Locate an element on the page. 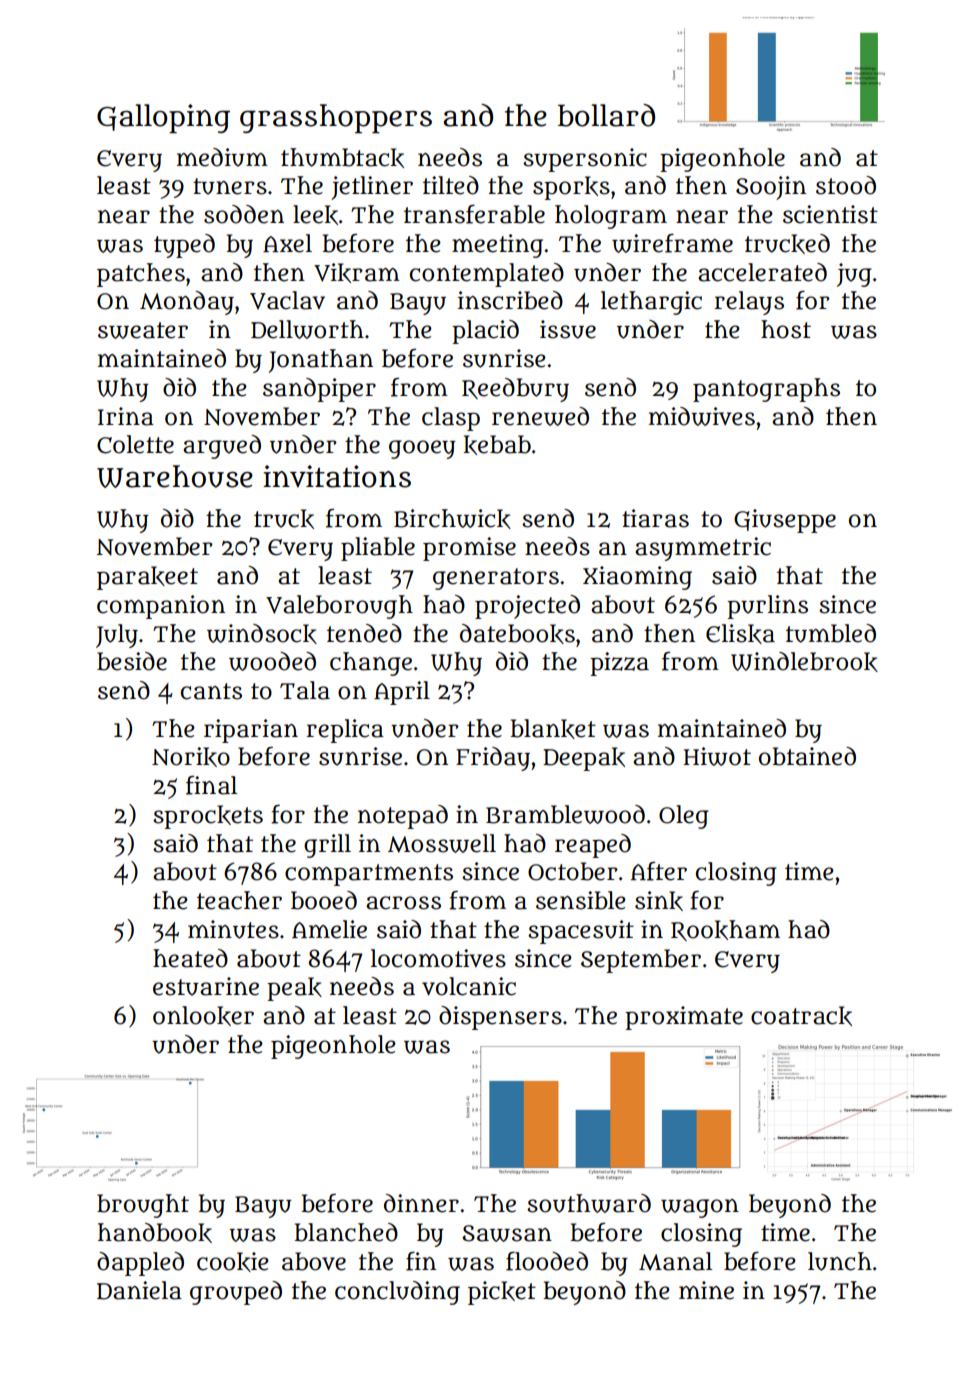 This image has width=974, height=1384. Windlebrook is located at coordinates (804, 662).
